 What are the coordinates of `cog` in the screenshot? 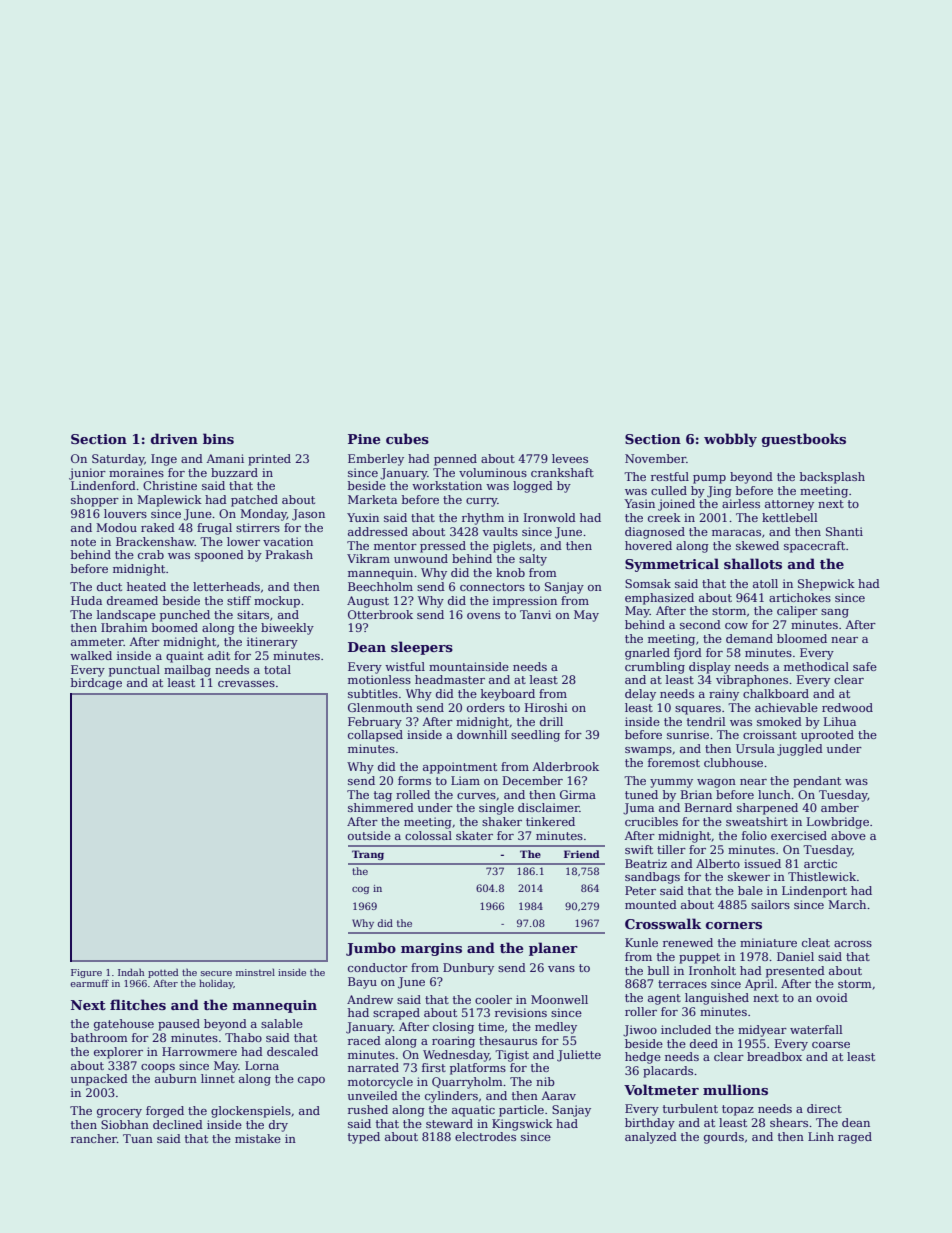 It's located at (360, 890).
